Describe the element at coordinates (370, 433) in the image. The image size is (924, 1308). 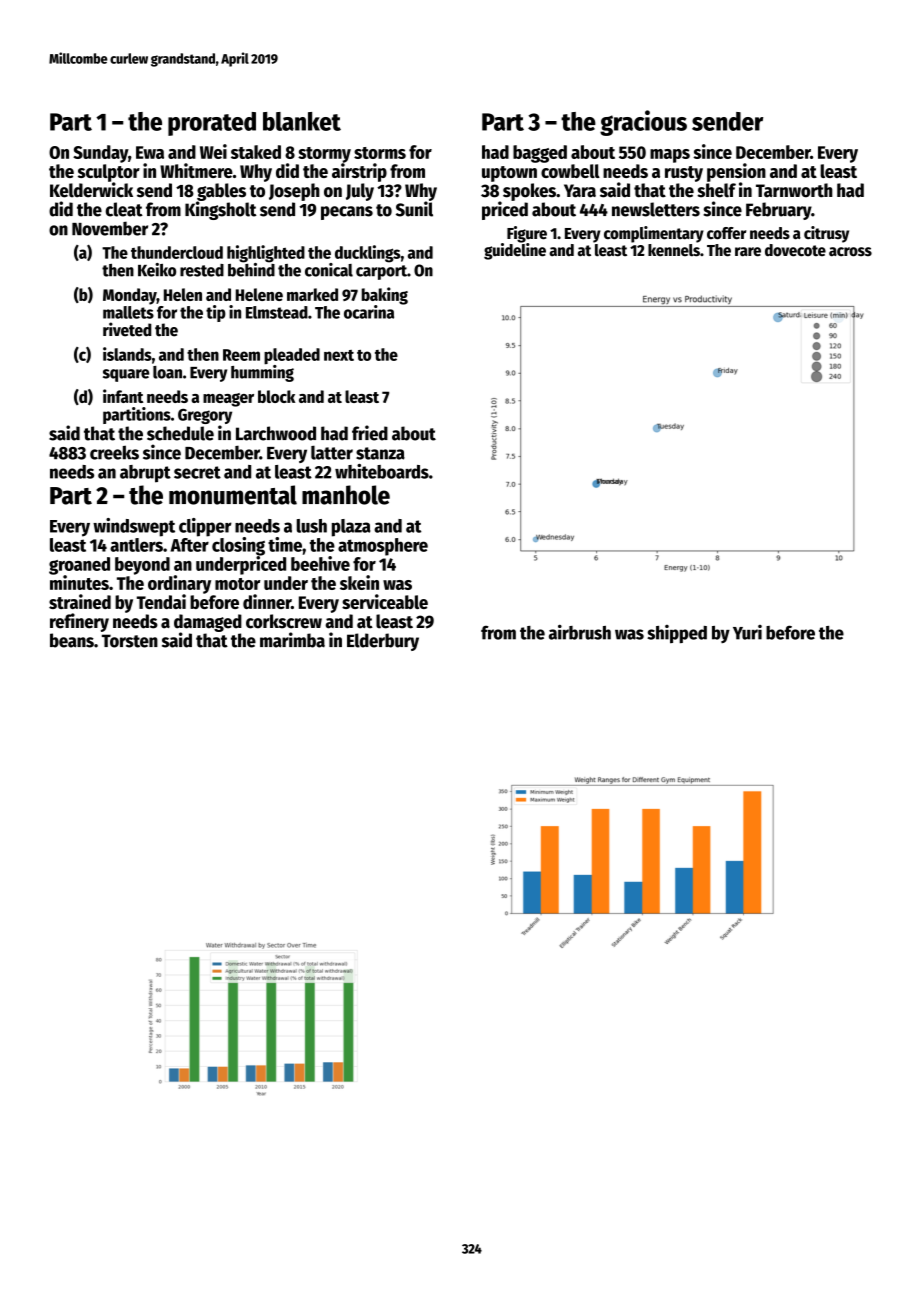
I see `fried` at that location.
